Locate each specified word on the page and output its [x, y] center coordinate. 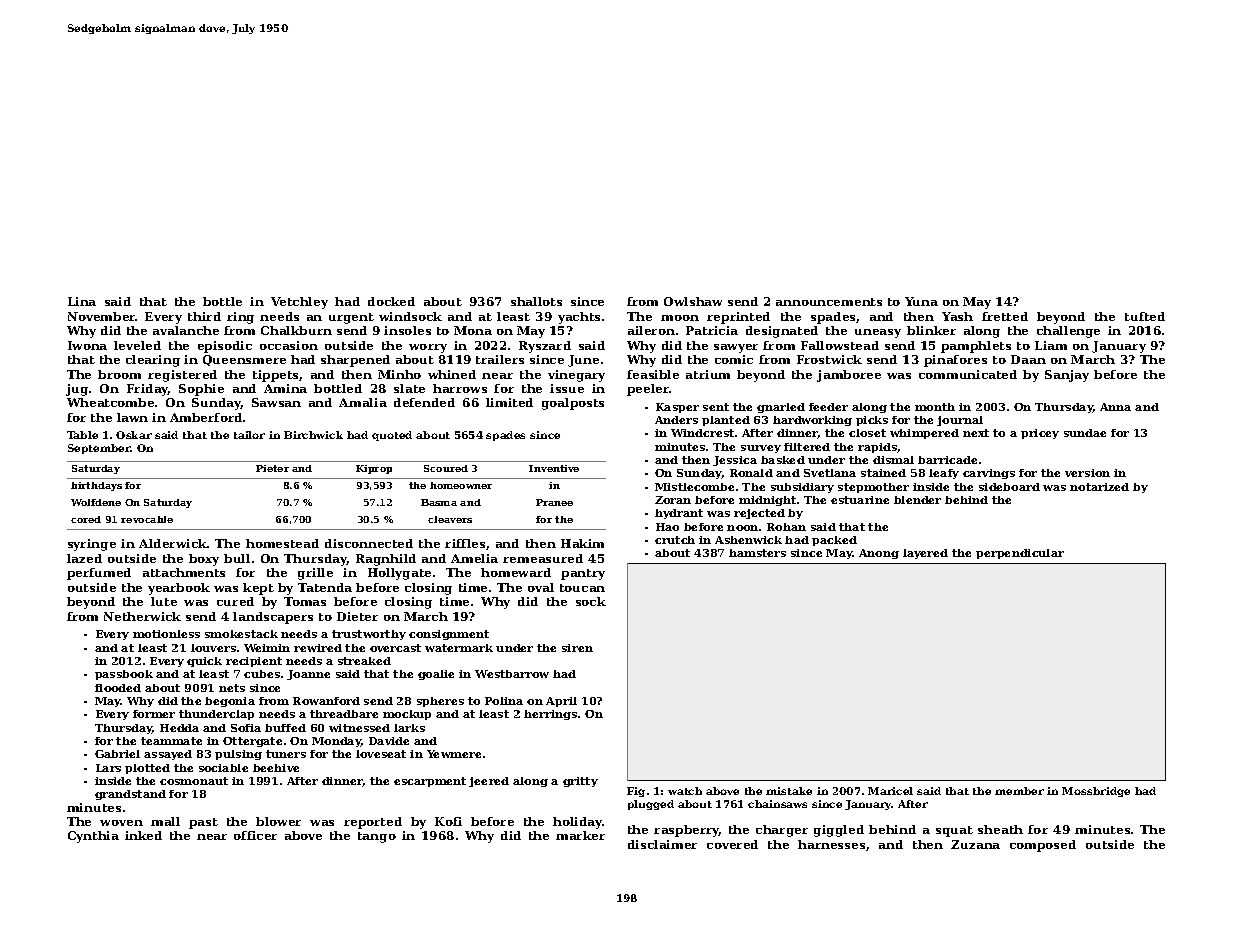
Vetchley [299, 303]
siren [577, 648]
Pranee [554, 502]
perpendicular [1020, 554]
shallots [536, 301]
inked [143, 835]
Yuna [921, 301]
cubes [262, 674]
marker [580, 835]
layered [925, 554]
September [99, 449]
